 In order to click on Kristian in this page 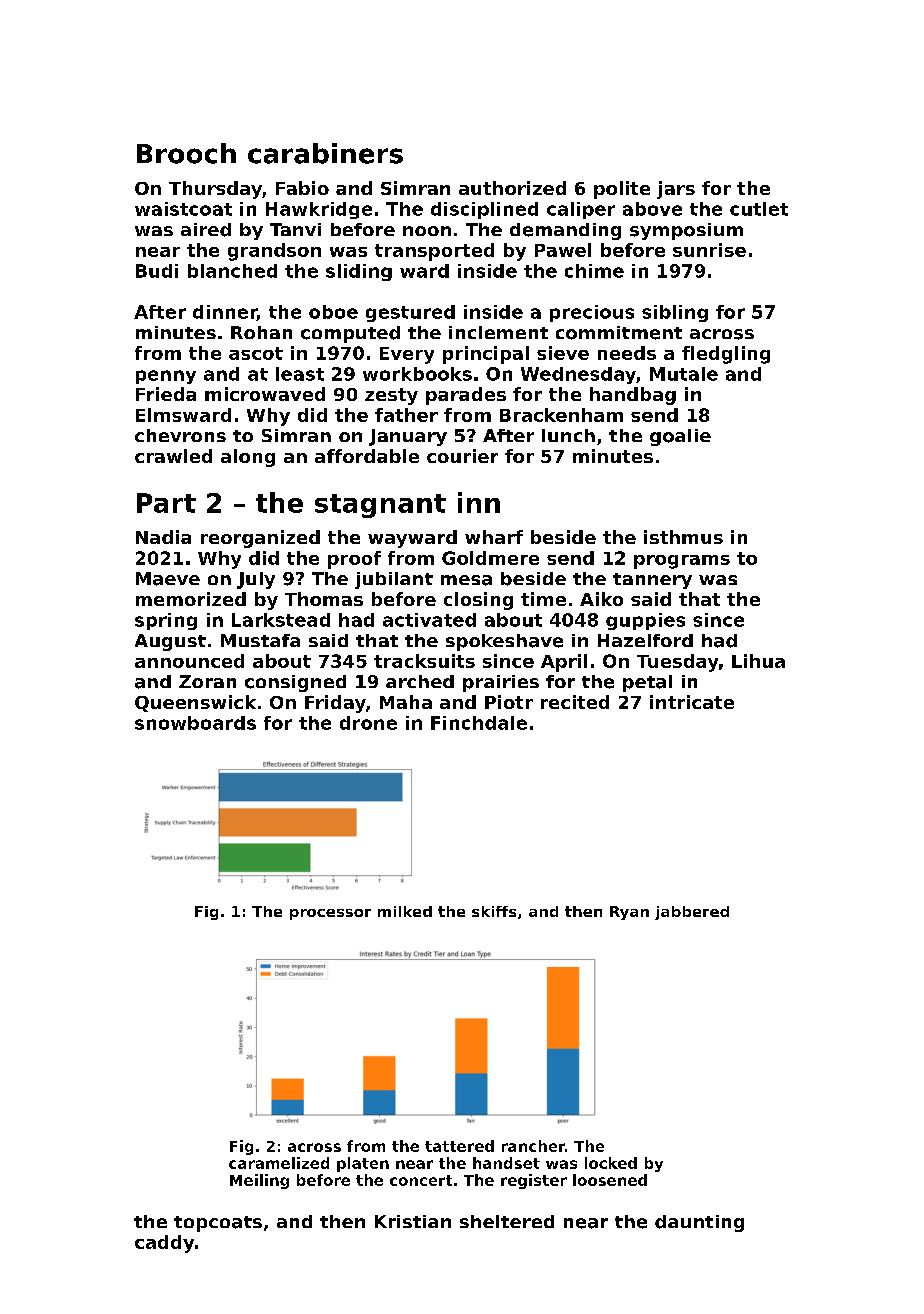, I will do `click(413, 1221)`.
